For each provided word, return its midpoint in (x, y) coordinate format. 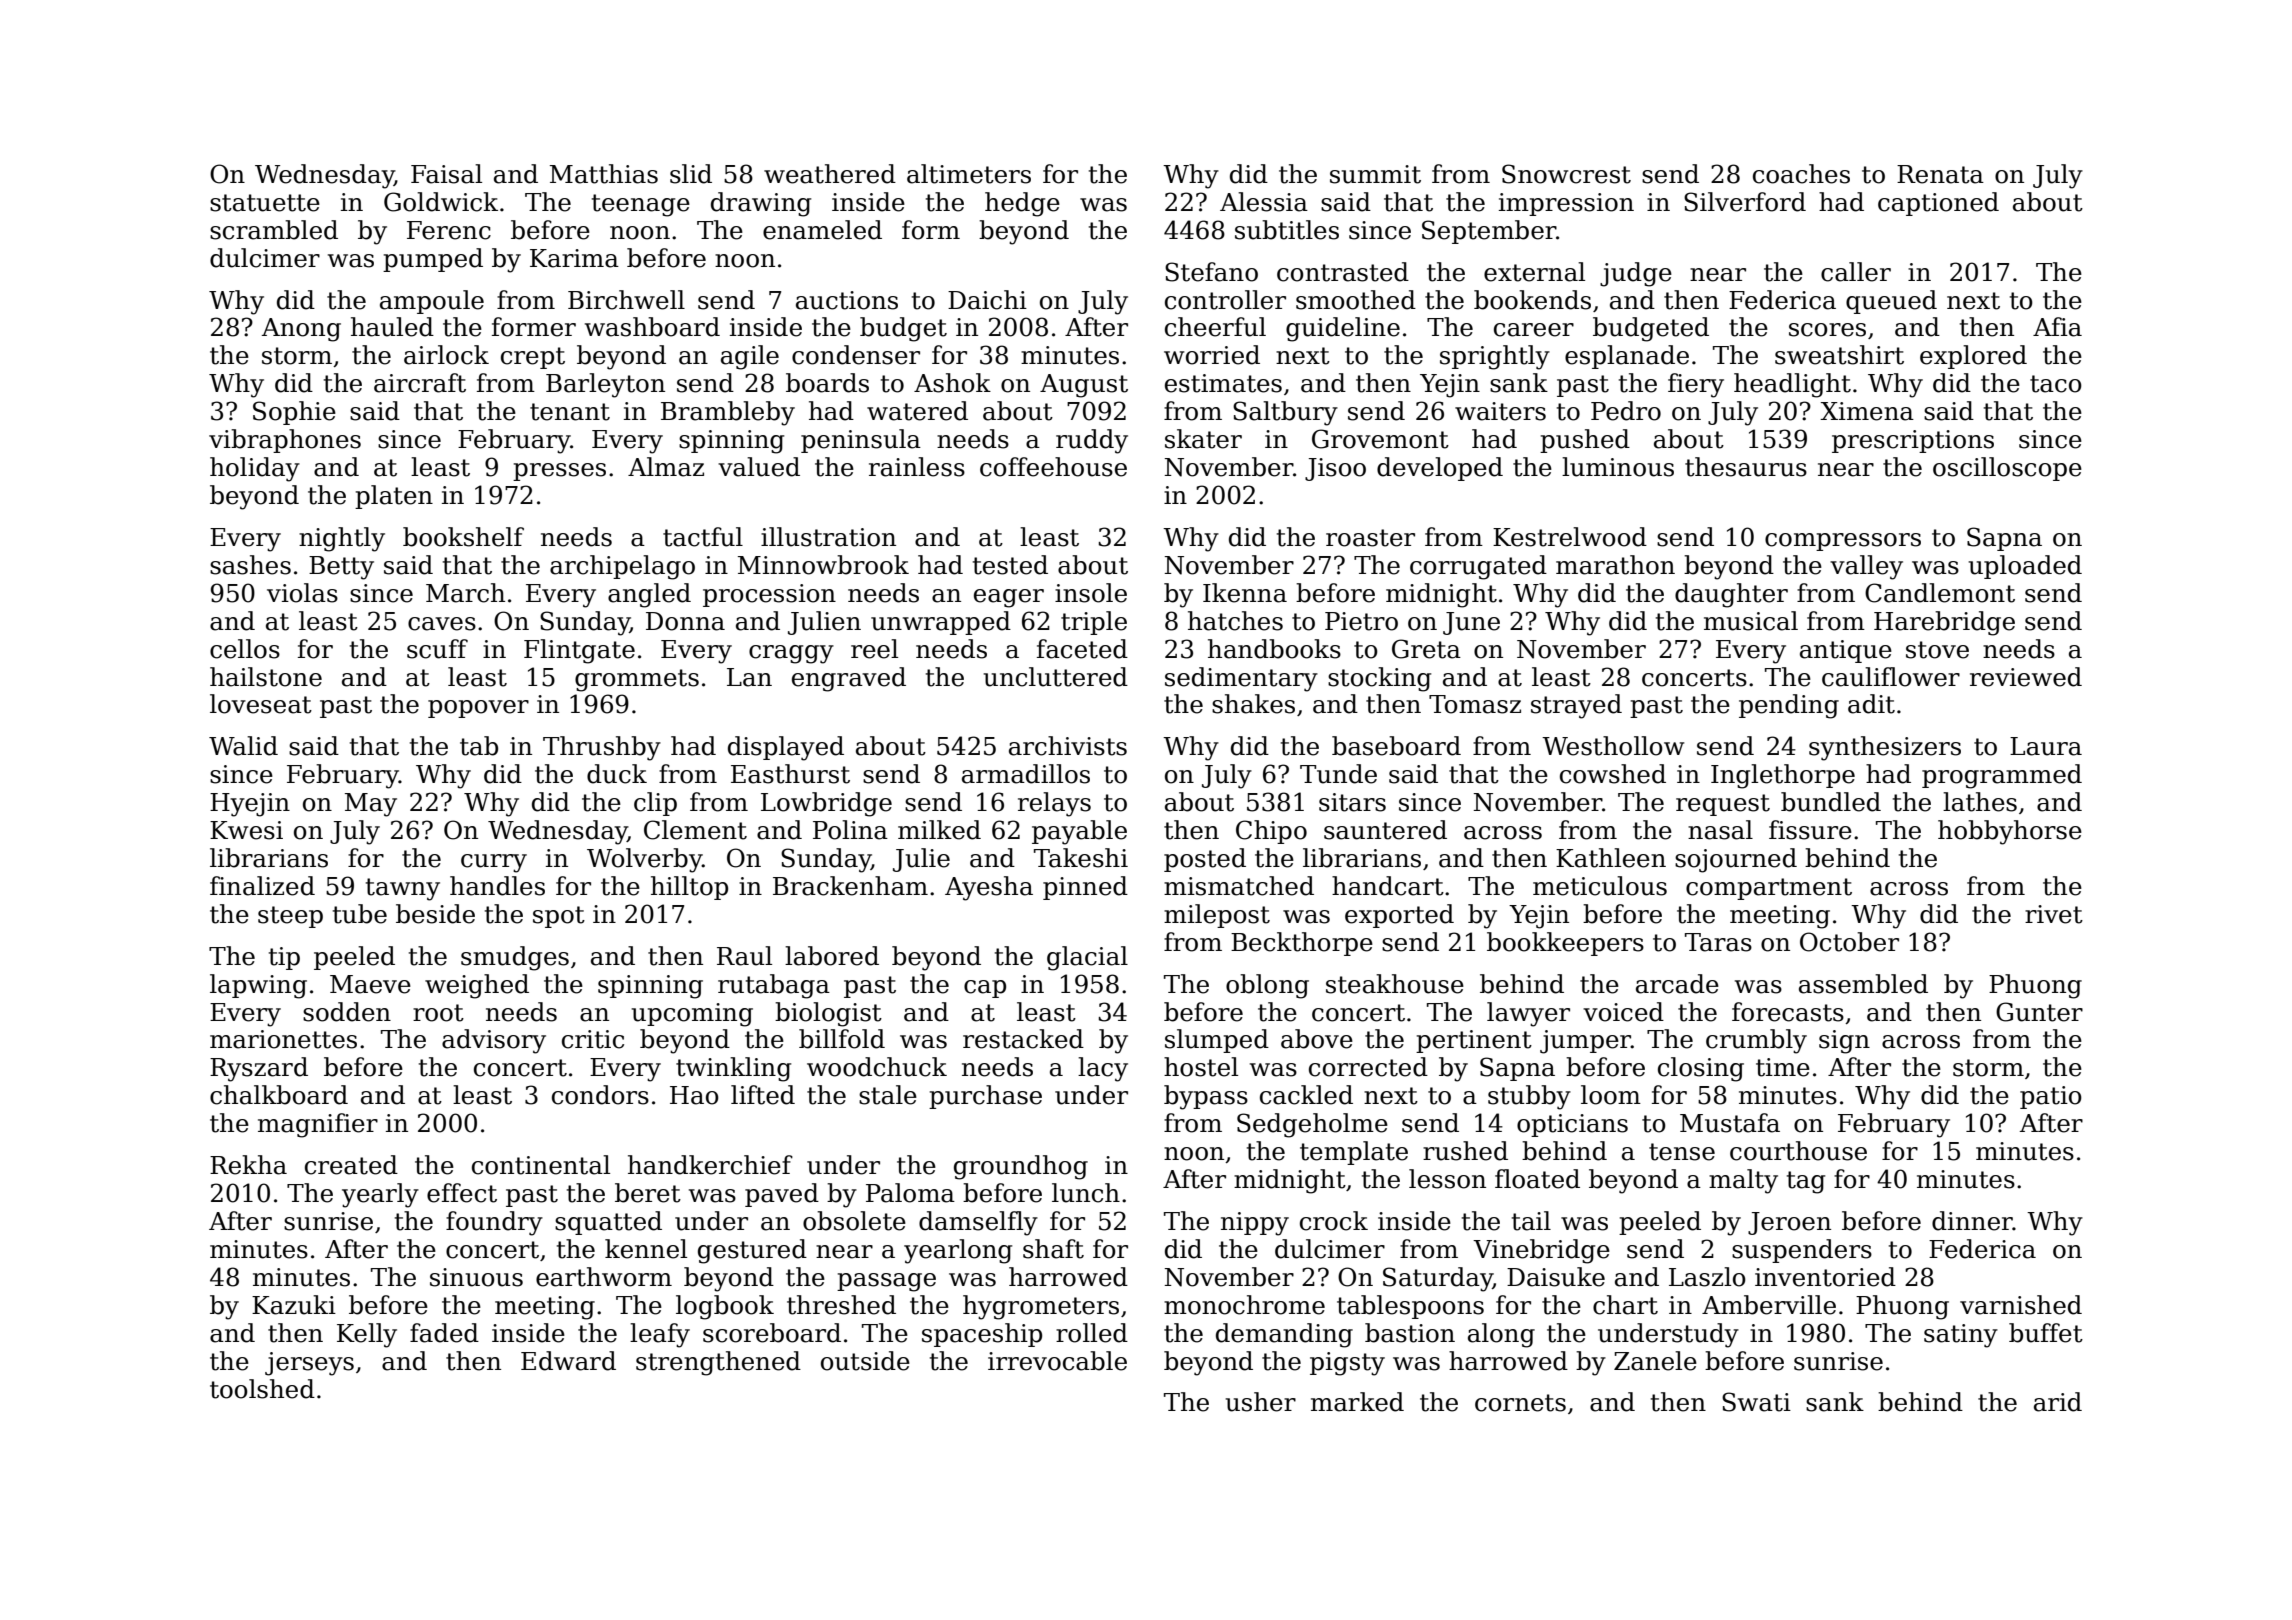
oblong (1267, 986)
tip (284, 958)
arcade (1677, 984)
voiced (1623, 1012)
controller (1225, 300)
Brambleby (728, 413)
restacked (1023, 1039)
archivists (1068, 746)
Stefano (1211, 272)
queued (1891, 302)
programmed (2002, 776)
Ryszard (259, 1069)
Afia (2057, 327)
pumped (433, 260)
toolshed (262, 1389)
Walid (243, 746)
